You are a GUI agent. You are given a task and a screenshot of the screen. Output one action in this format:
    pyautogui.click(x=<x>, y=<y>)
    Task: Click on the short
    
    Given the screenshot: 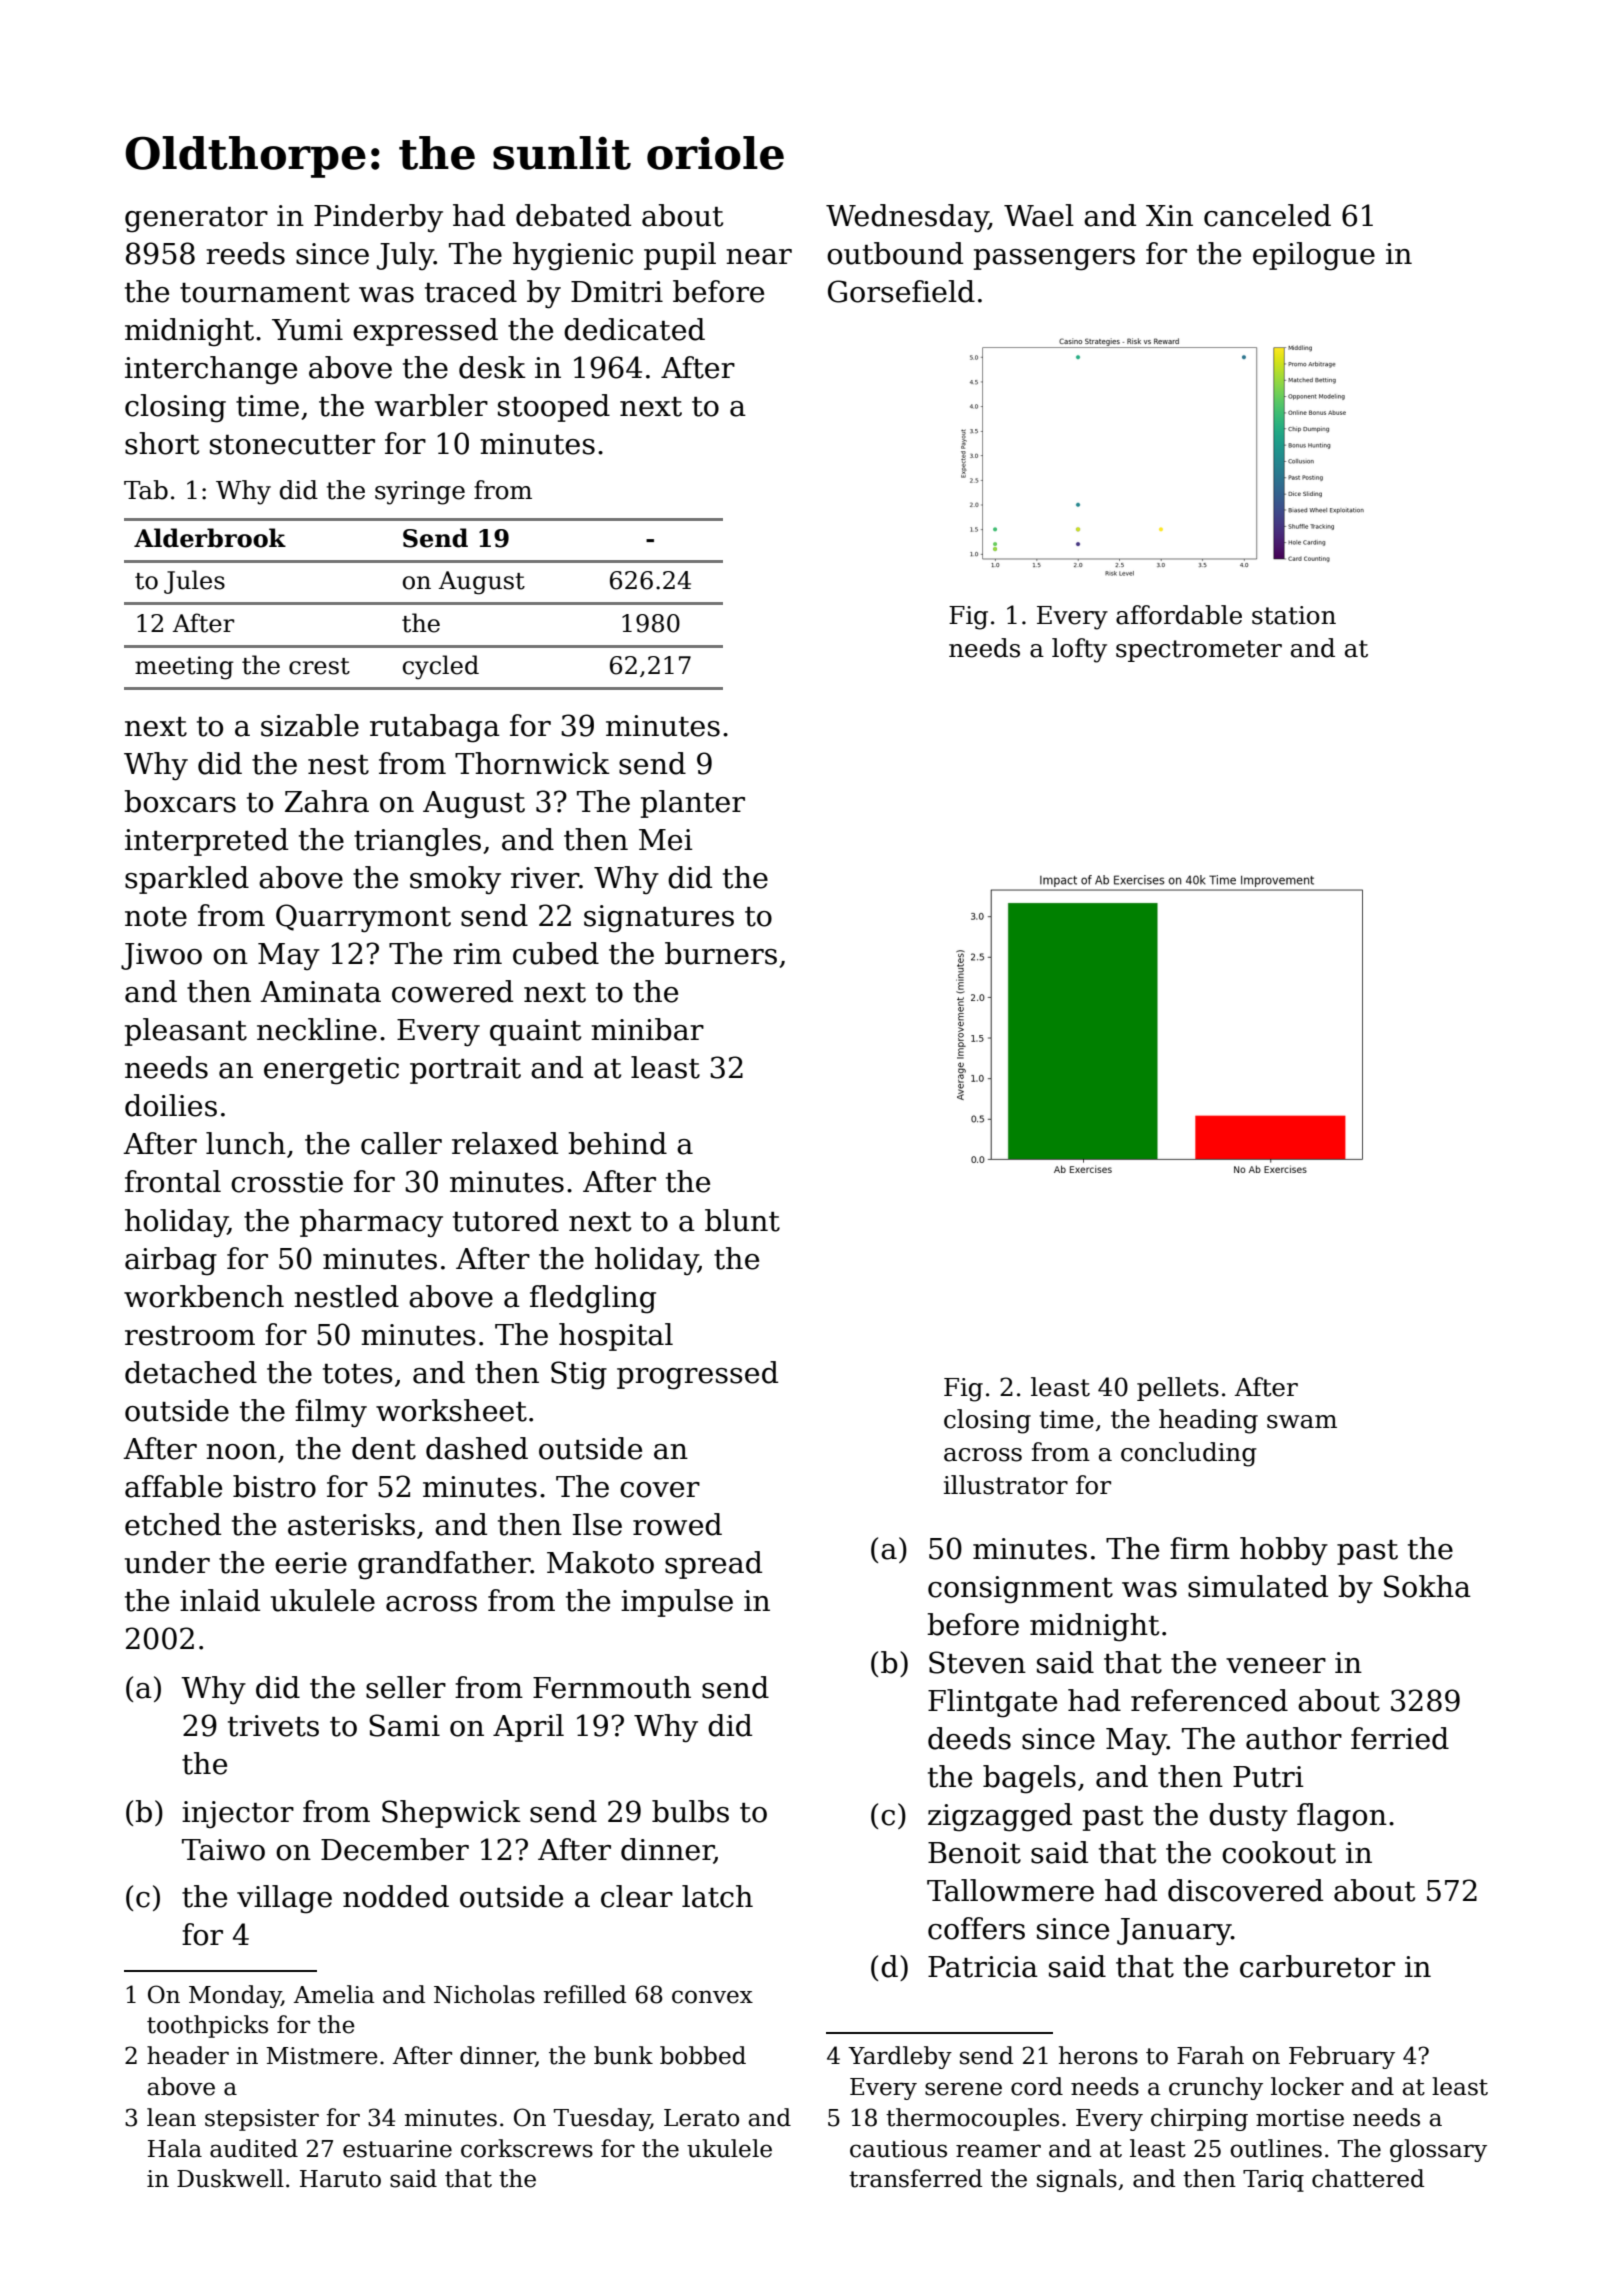 What is the action you would take?
    pyautogui.click(x=162, y=443)
